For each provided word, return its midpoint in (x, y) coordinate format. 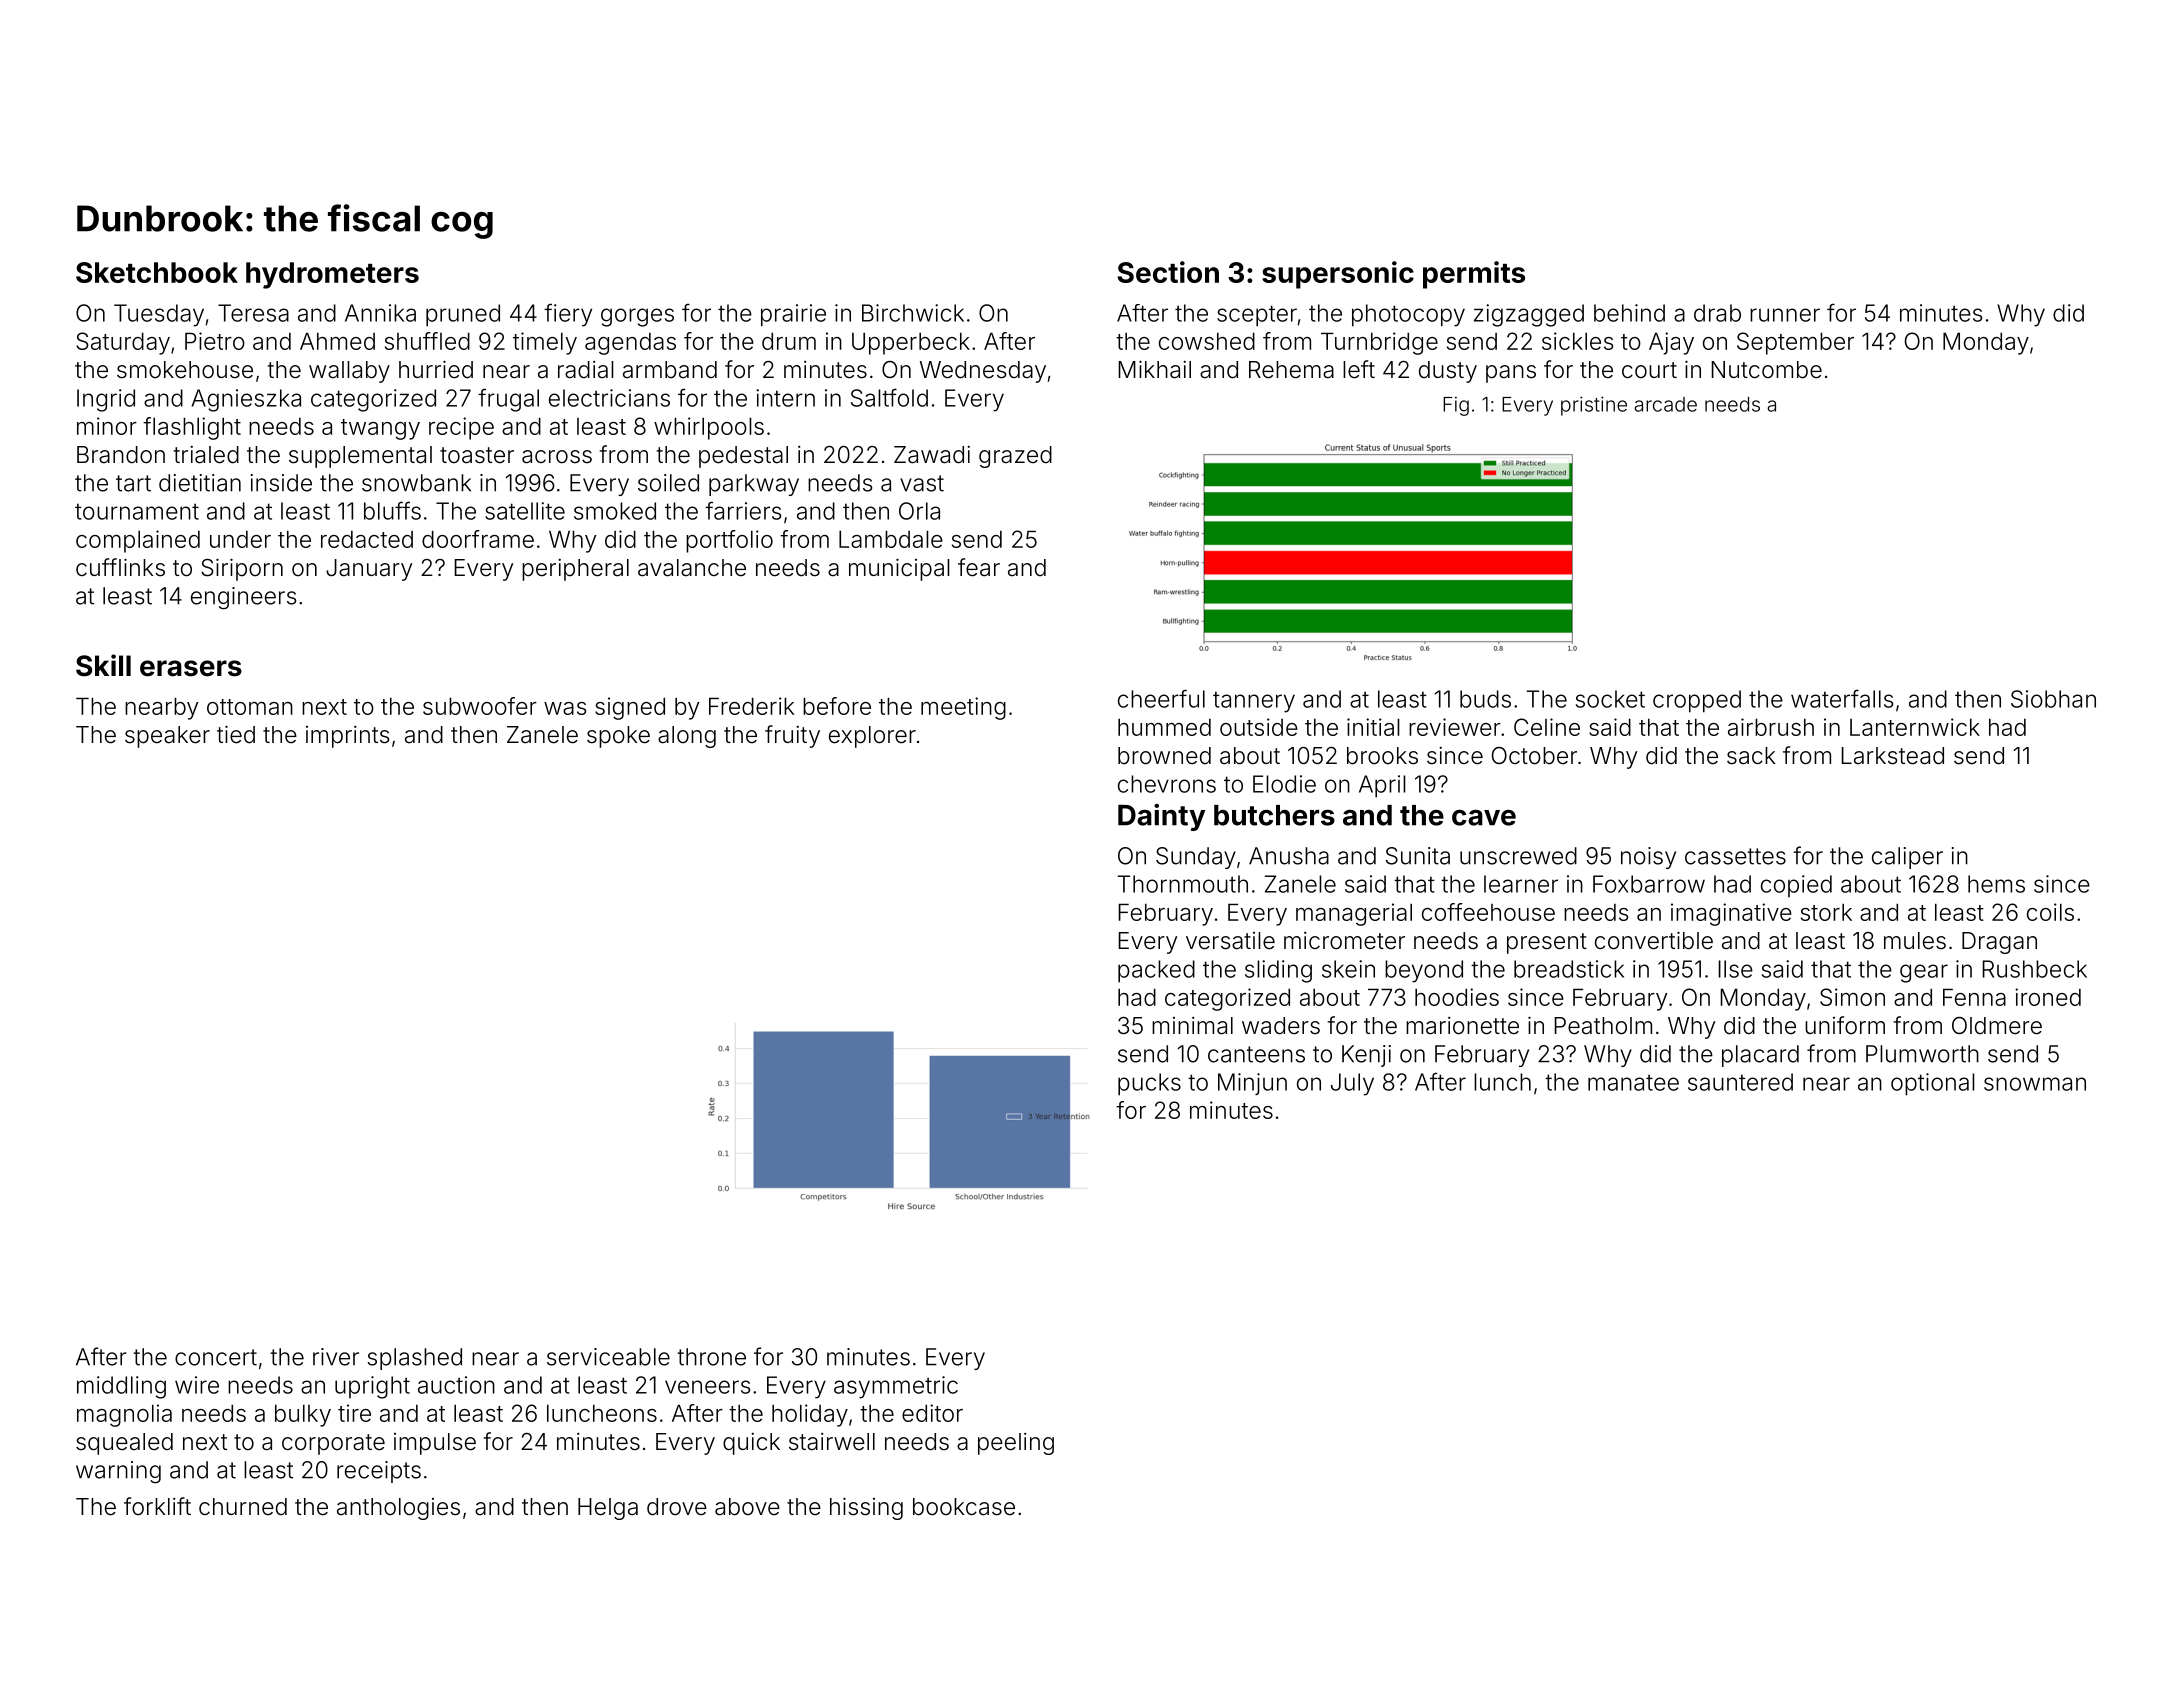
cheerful (1161, 698)
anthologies (398, 1509)
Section (1168, 272)
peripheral (575, 570)
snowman (2035, 1084)
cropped (1697, 701)
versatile (1230, 941)
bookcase (964, 1507)
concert (216, 1357)
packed (1156, 971)
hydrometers (332, 275)
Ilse (1735, 969)
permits (1474, 275)
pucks (1149, 1084)
